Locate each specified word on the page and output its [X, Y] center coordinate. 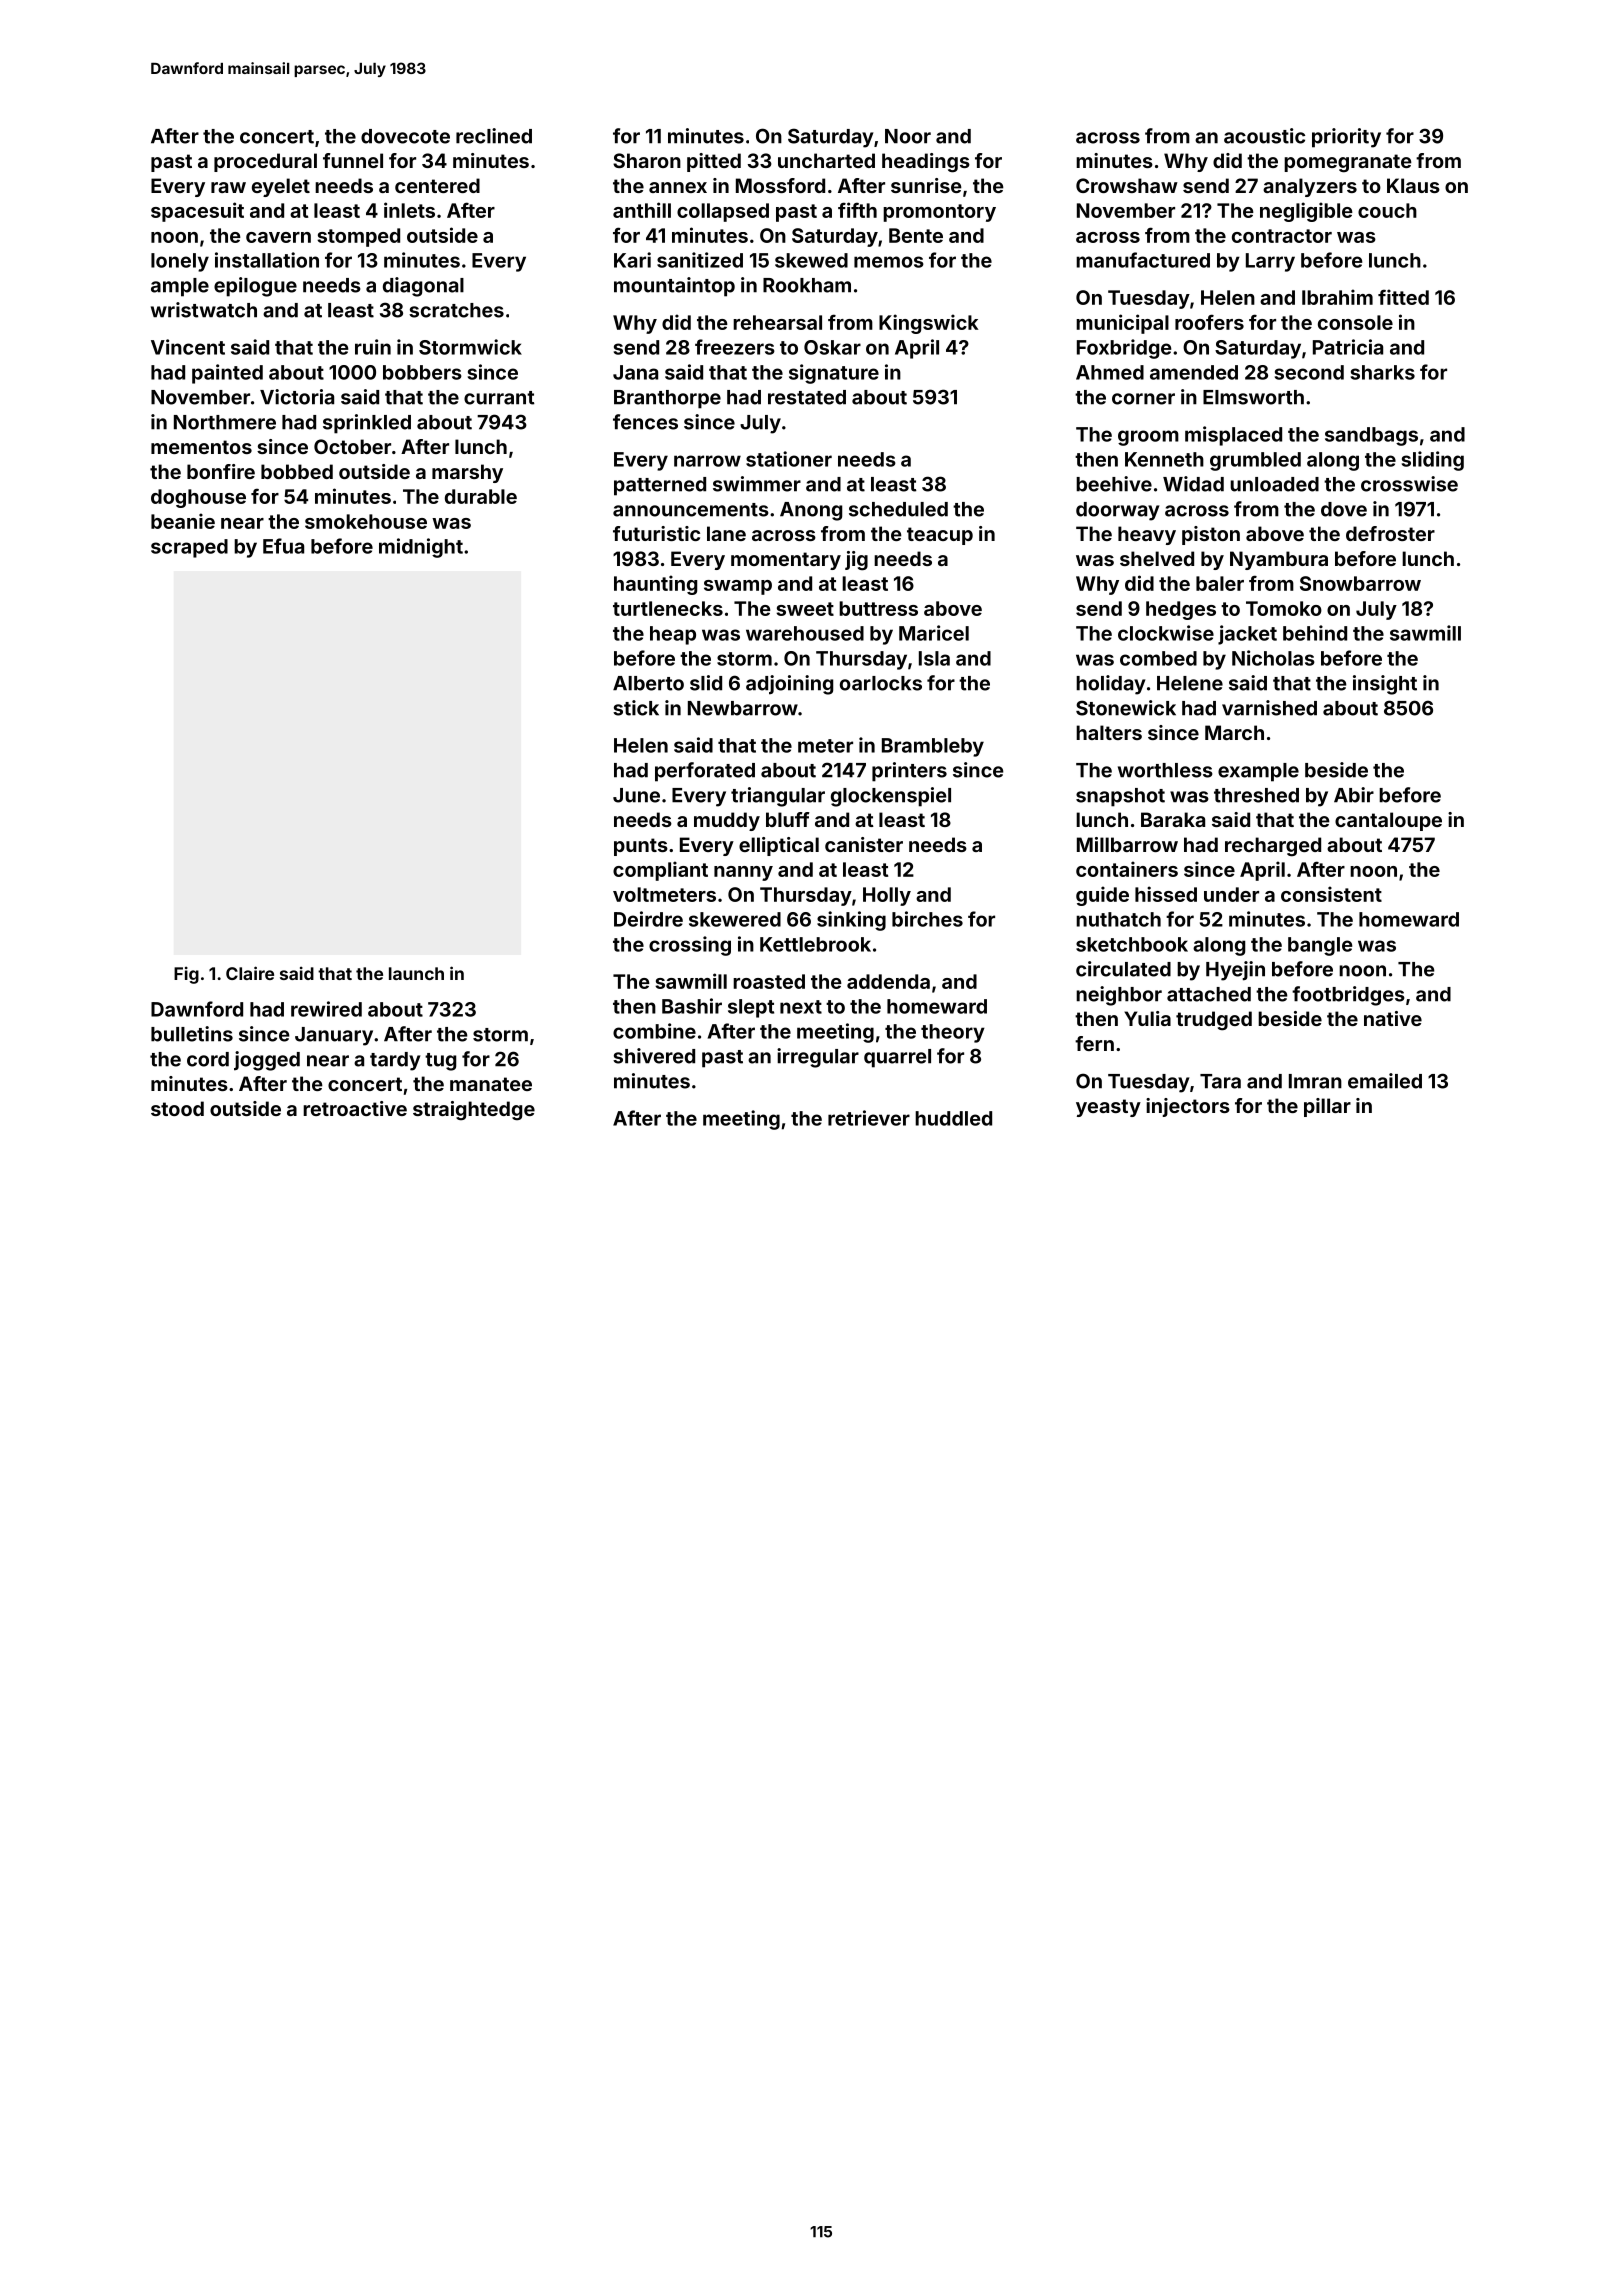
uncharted [826, 160]
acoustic [1264, 136]
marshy [467, 473]
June [636, 795]
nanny [743, 873]
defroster [1390, 533]
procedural [265, 162]
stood [177, 1108]
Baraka [1173, 819]
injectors [1188, 1107]
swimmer [757, 484]
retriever [869, 1118]
